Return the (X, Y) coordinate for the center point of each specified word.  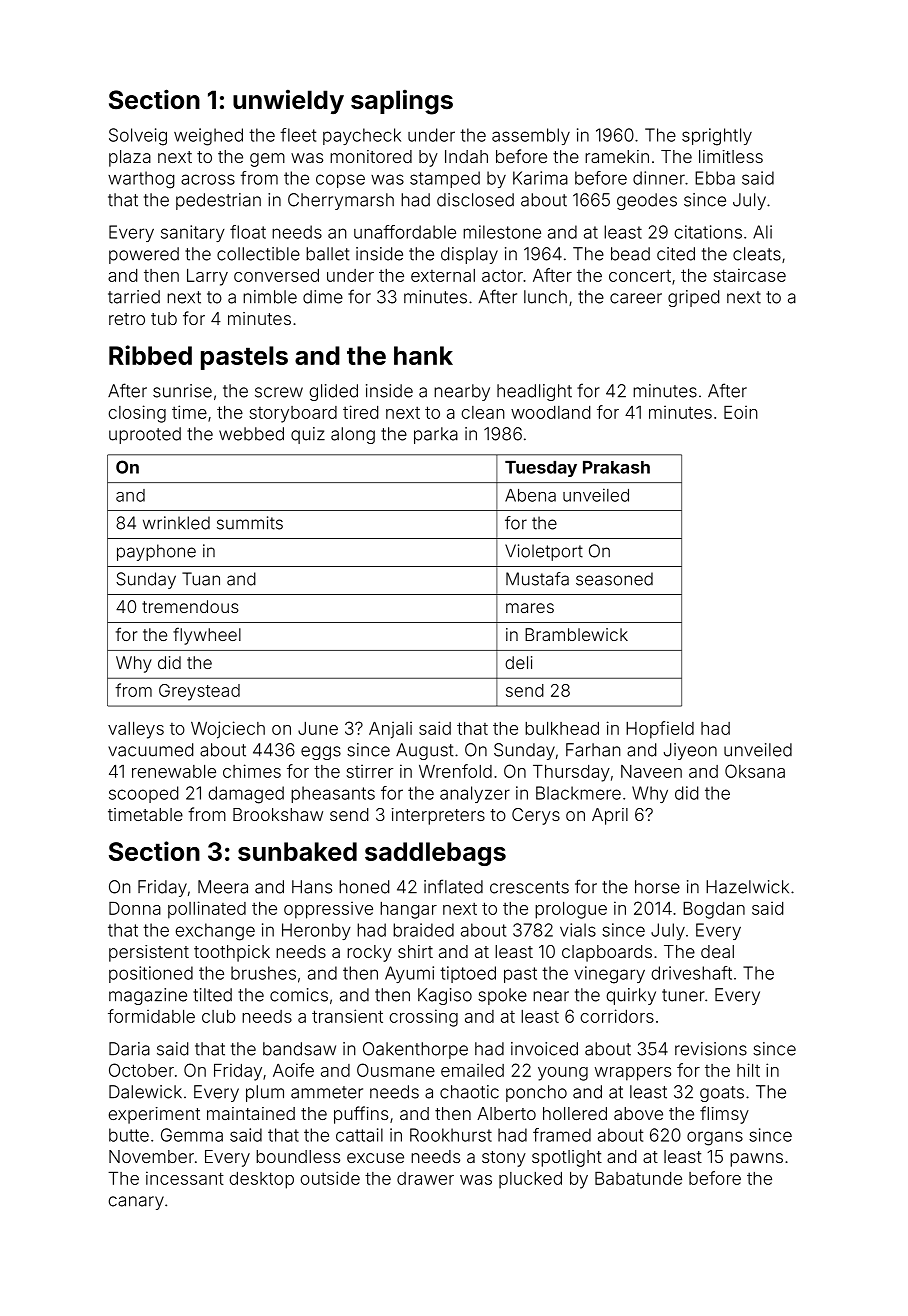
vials (578, 930)
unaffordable (405, 232)
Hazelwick (747, 887)
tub (164, 318)
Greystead (199, 692)
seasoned (614, 579)
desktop (261, 1180)
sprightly (717, 137)
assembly (531, 136)
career (636, 298)
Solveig (138, 137)
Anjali (390, 730)
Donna (135, 908)
